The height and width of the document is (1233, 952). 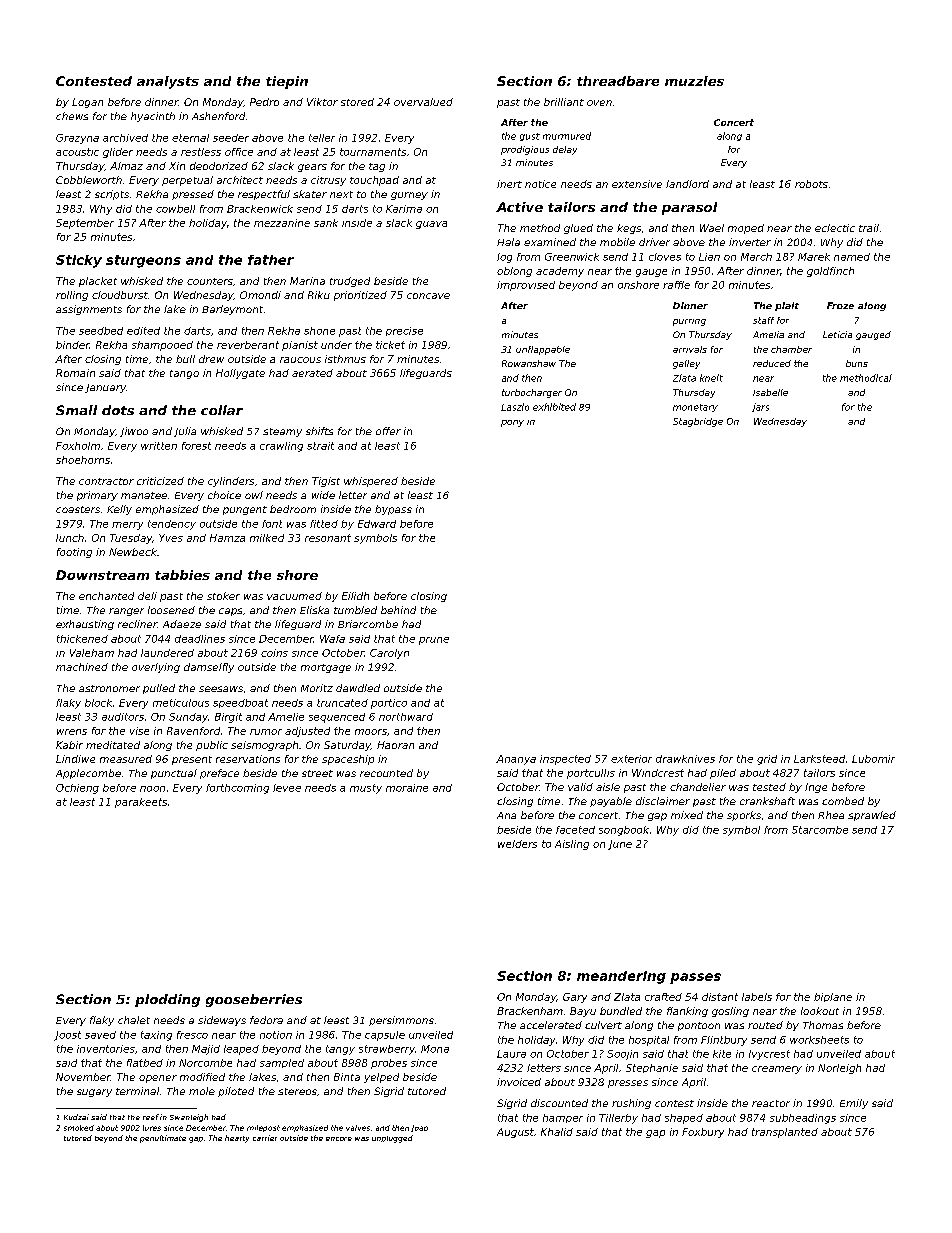 I want to click on prune, so click(x=434, y=641).
